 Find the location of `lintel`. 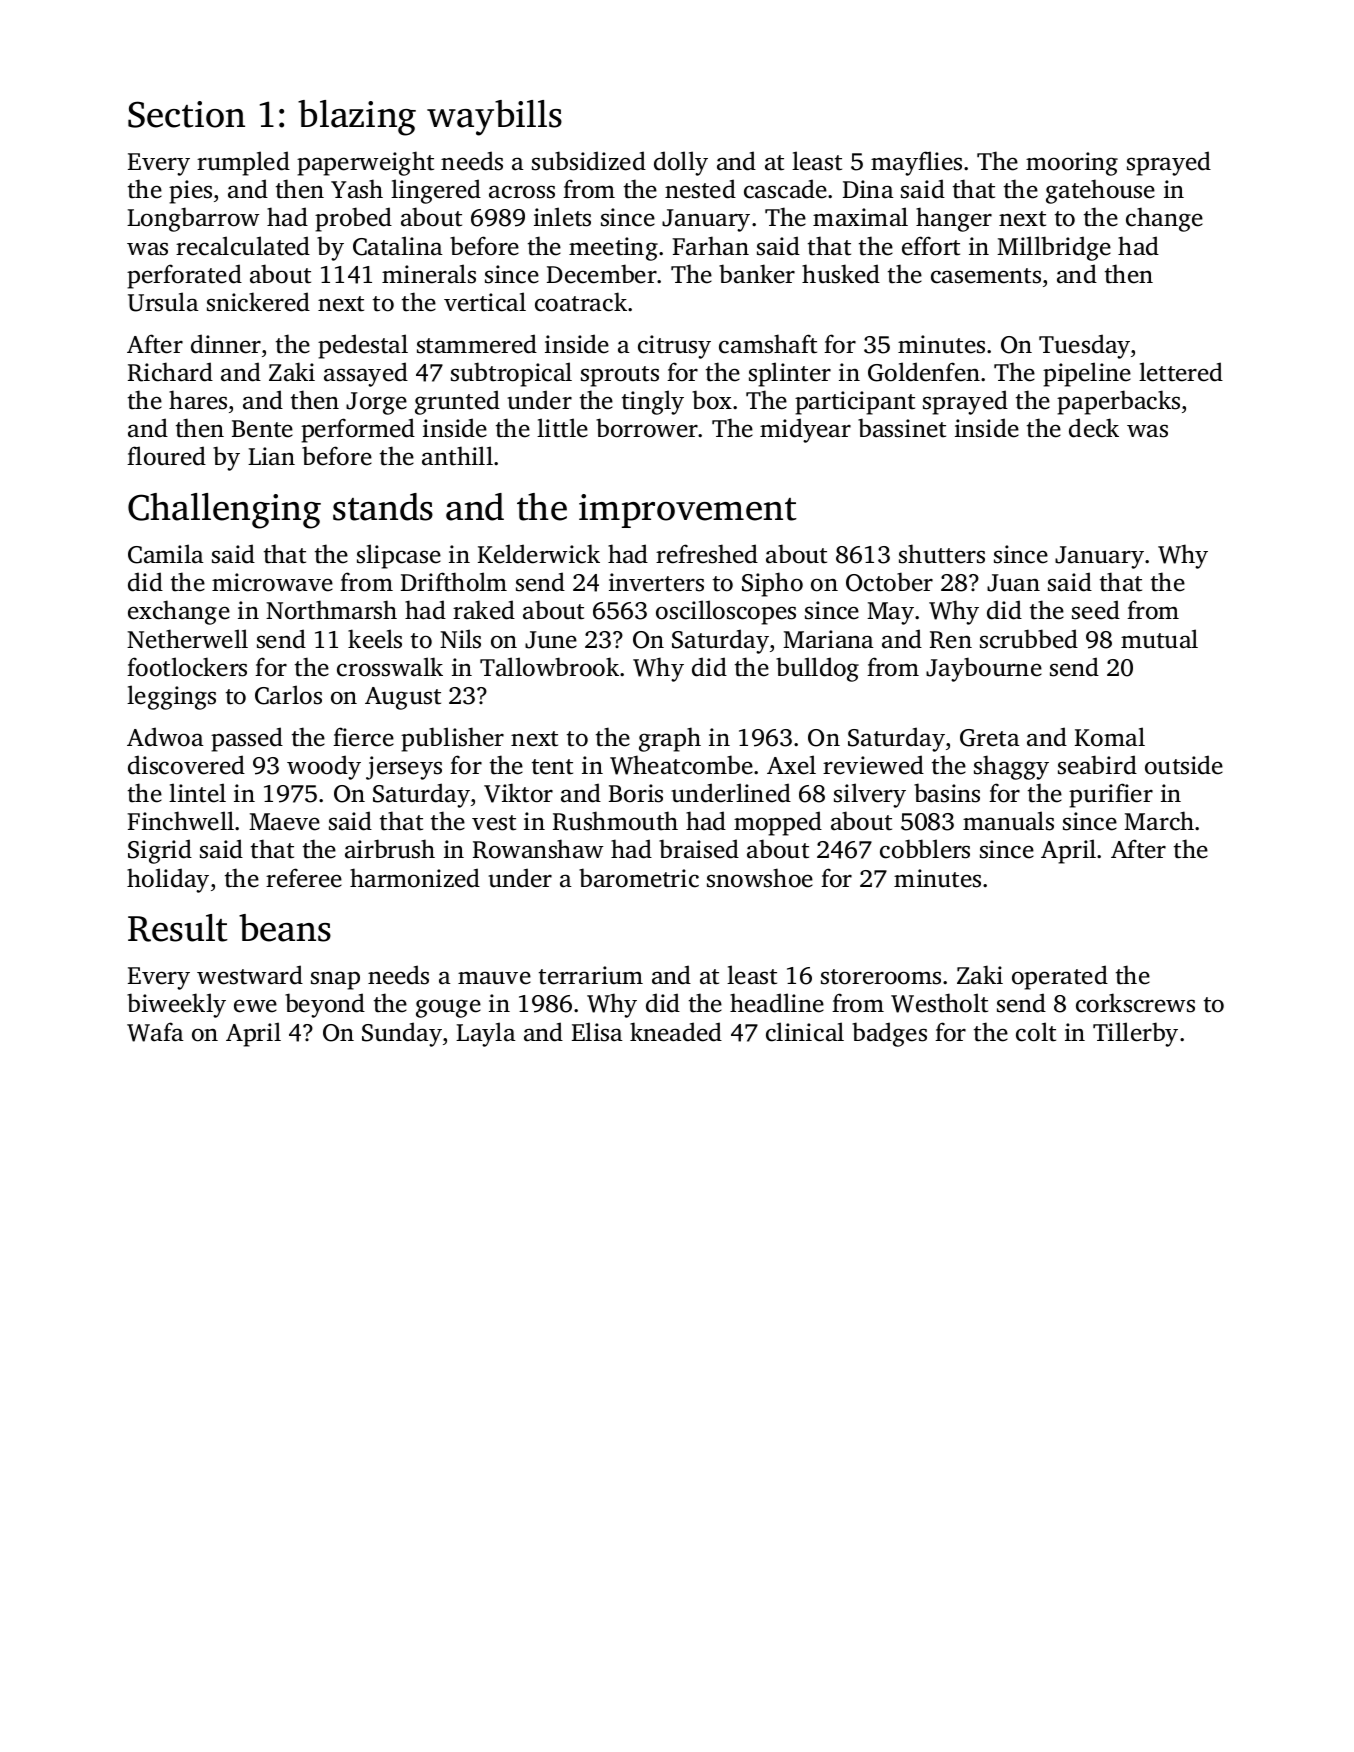

lintel is located at coordinates (197, 793).
